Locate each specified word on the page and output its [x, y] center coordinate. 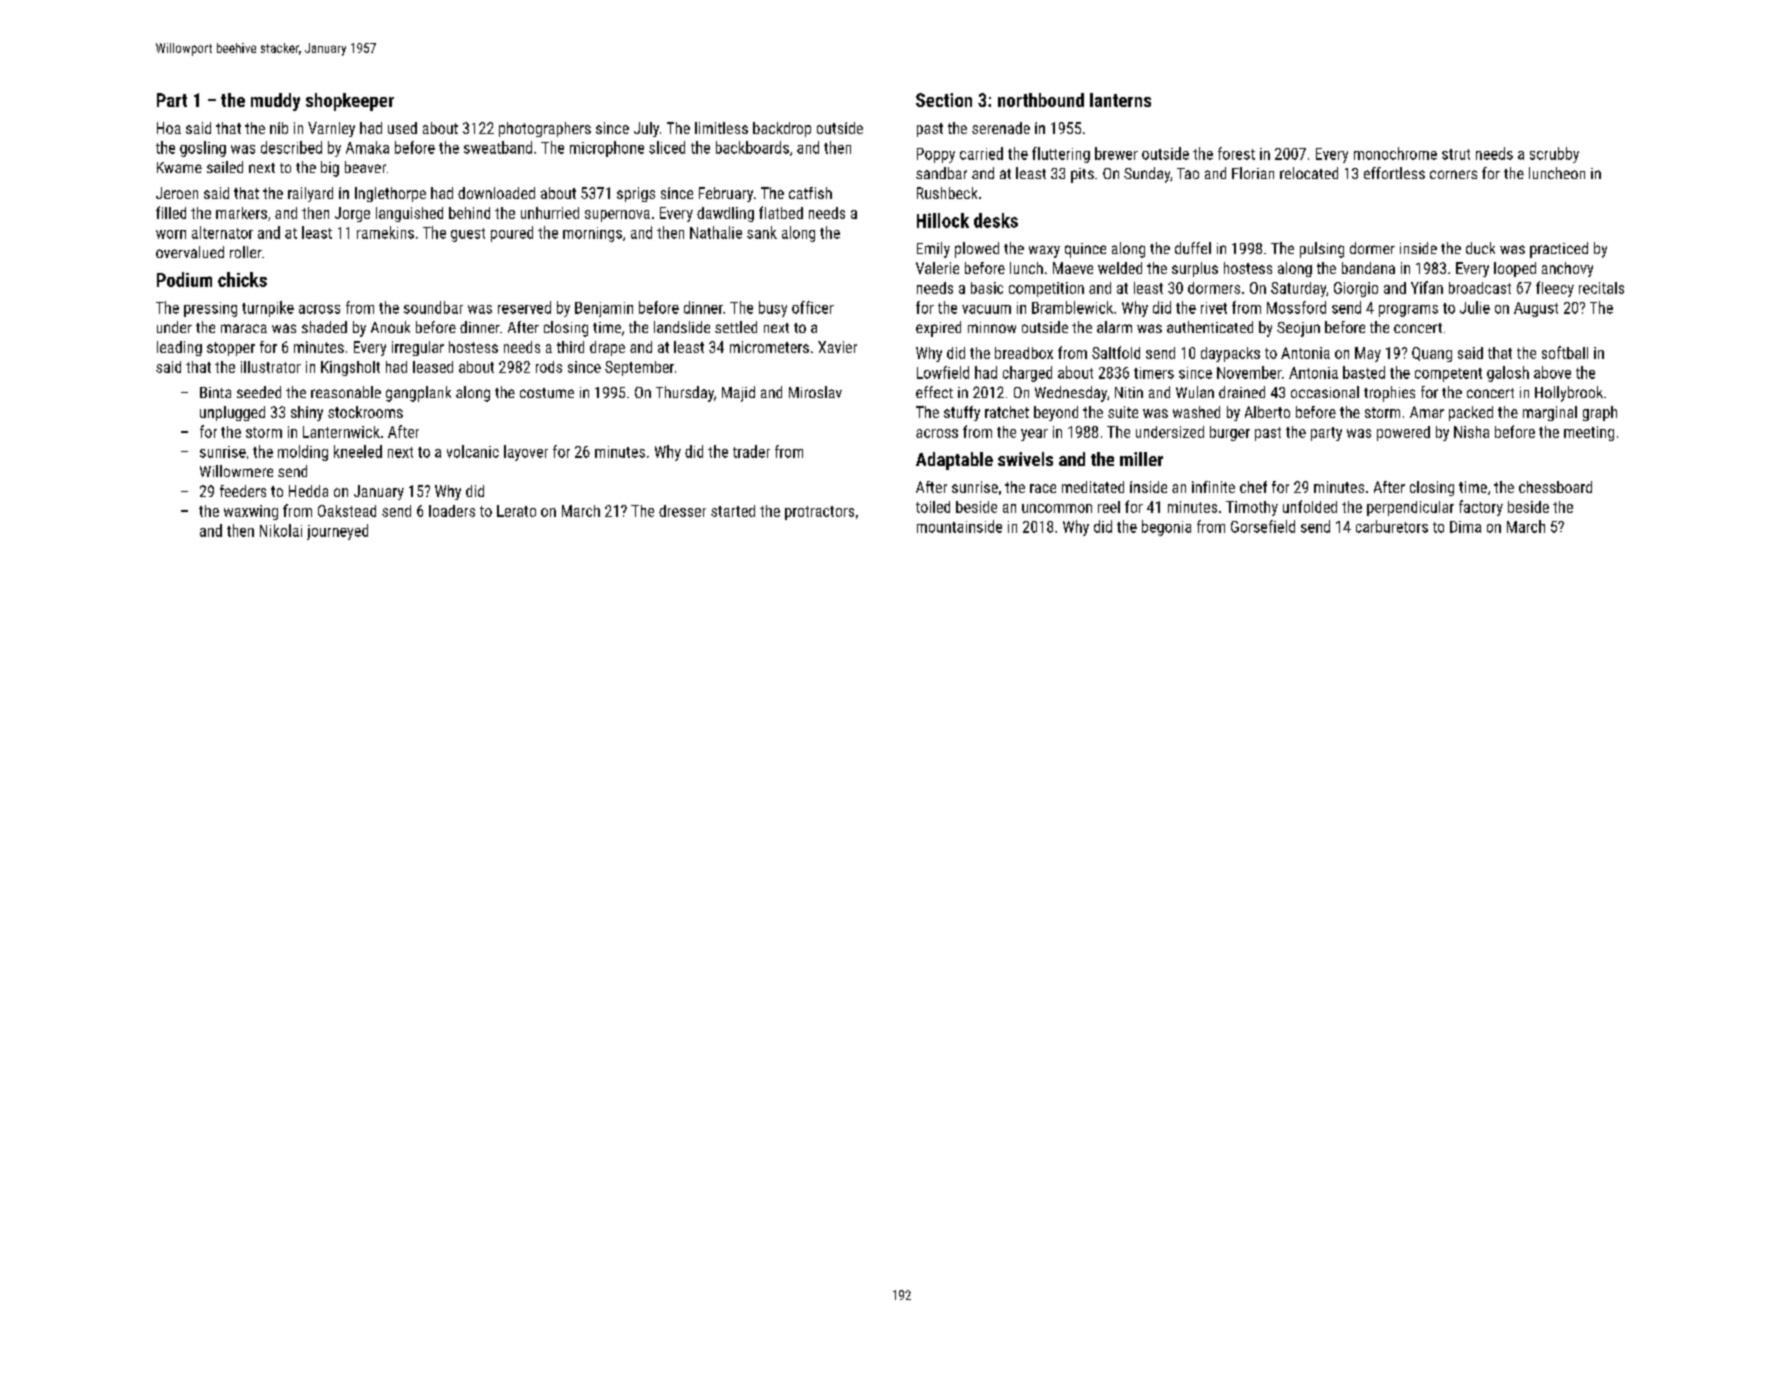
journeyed [337, 532]
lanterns [1120, 100]
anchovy [1567, 269]
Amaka [367, 147]
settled [736, 327]
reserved [524, 307]
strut [1456, 154]
